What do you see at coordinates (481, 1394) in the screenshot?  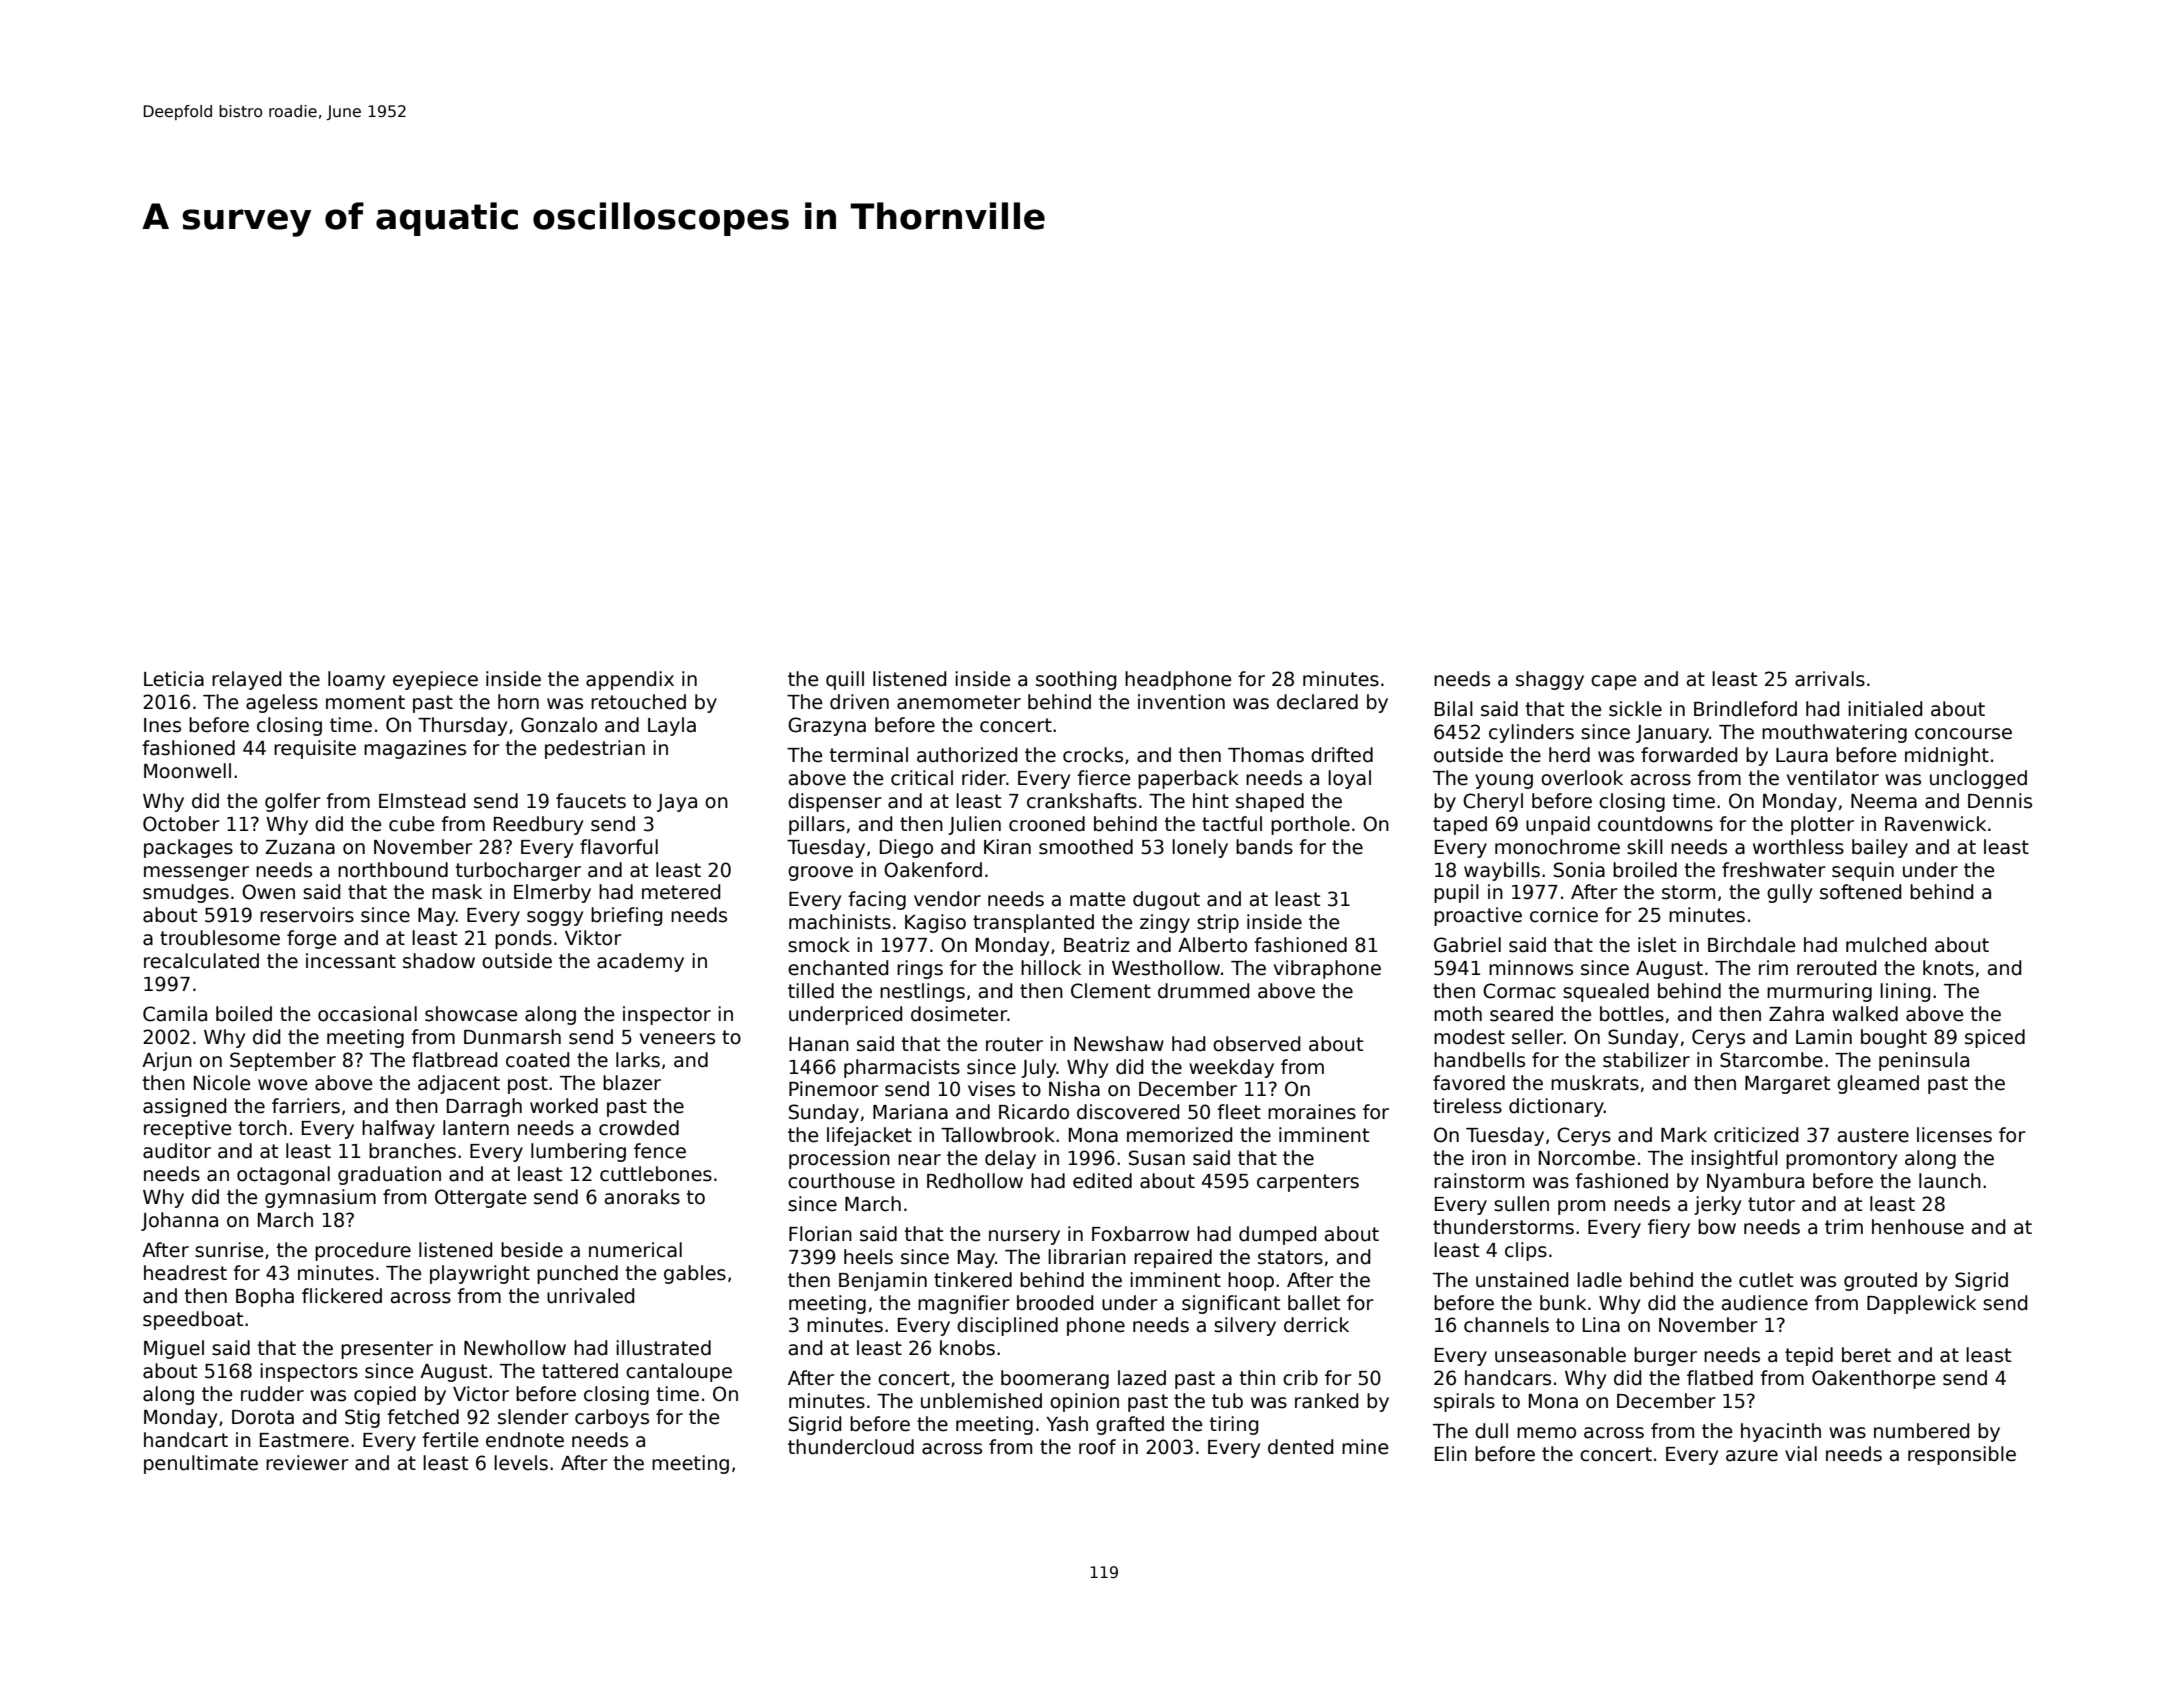 I see `Victor` at bounding box center [481, 1394].
